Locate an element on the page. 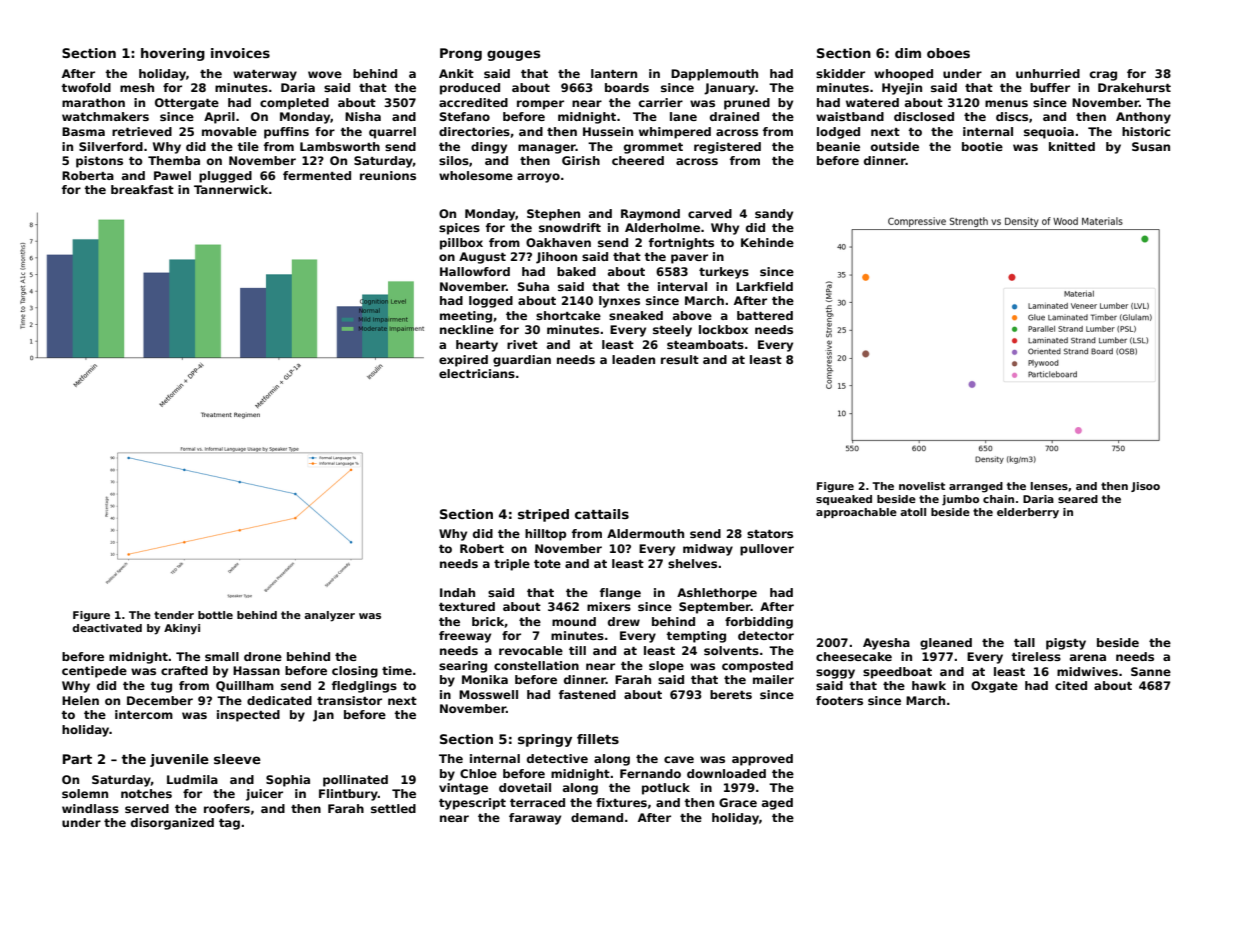 The height and width of the page is (952, 1233). mesh is located at coordinates (137, 87).
